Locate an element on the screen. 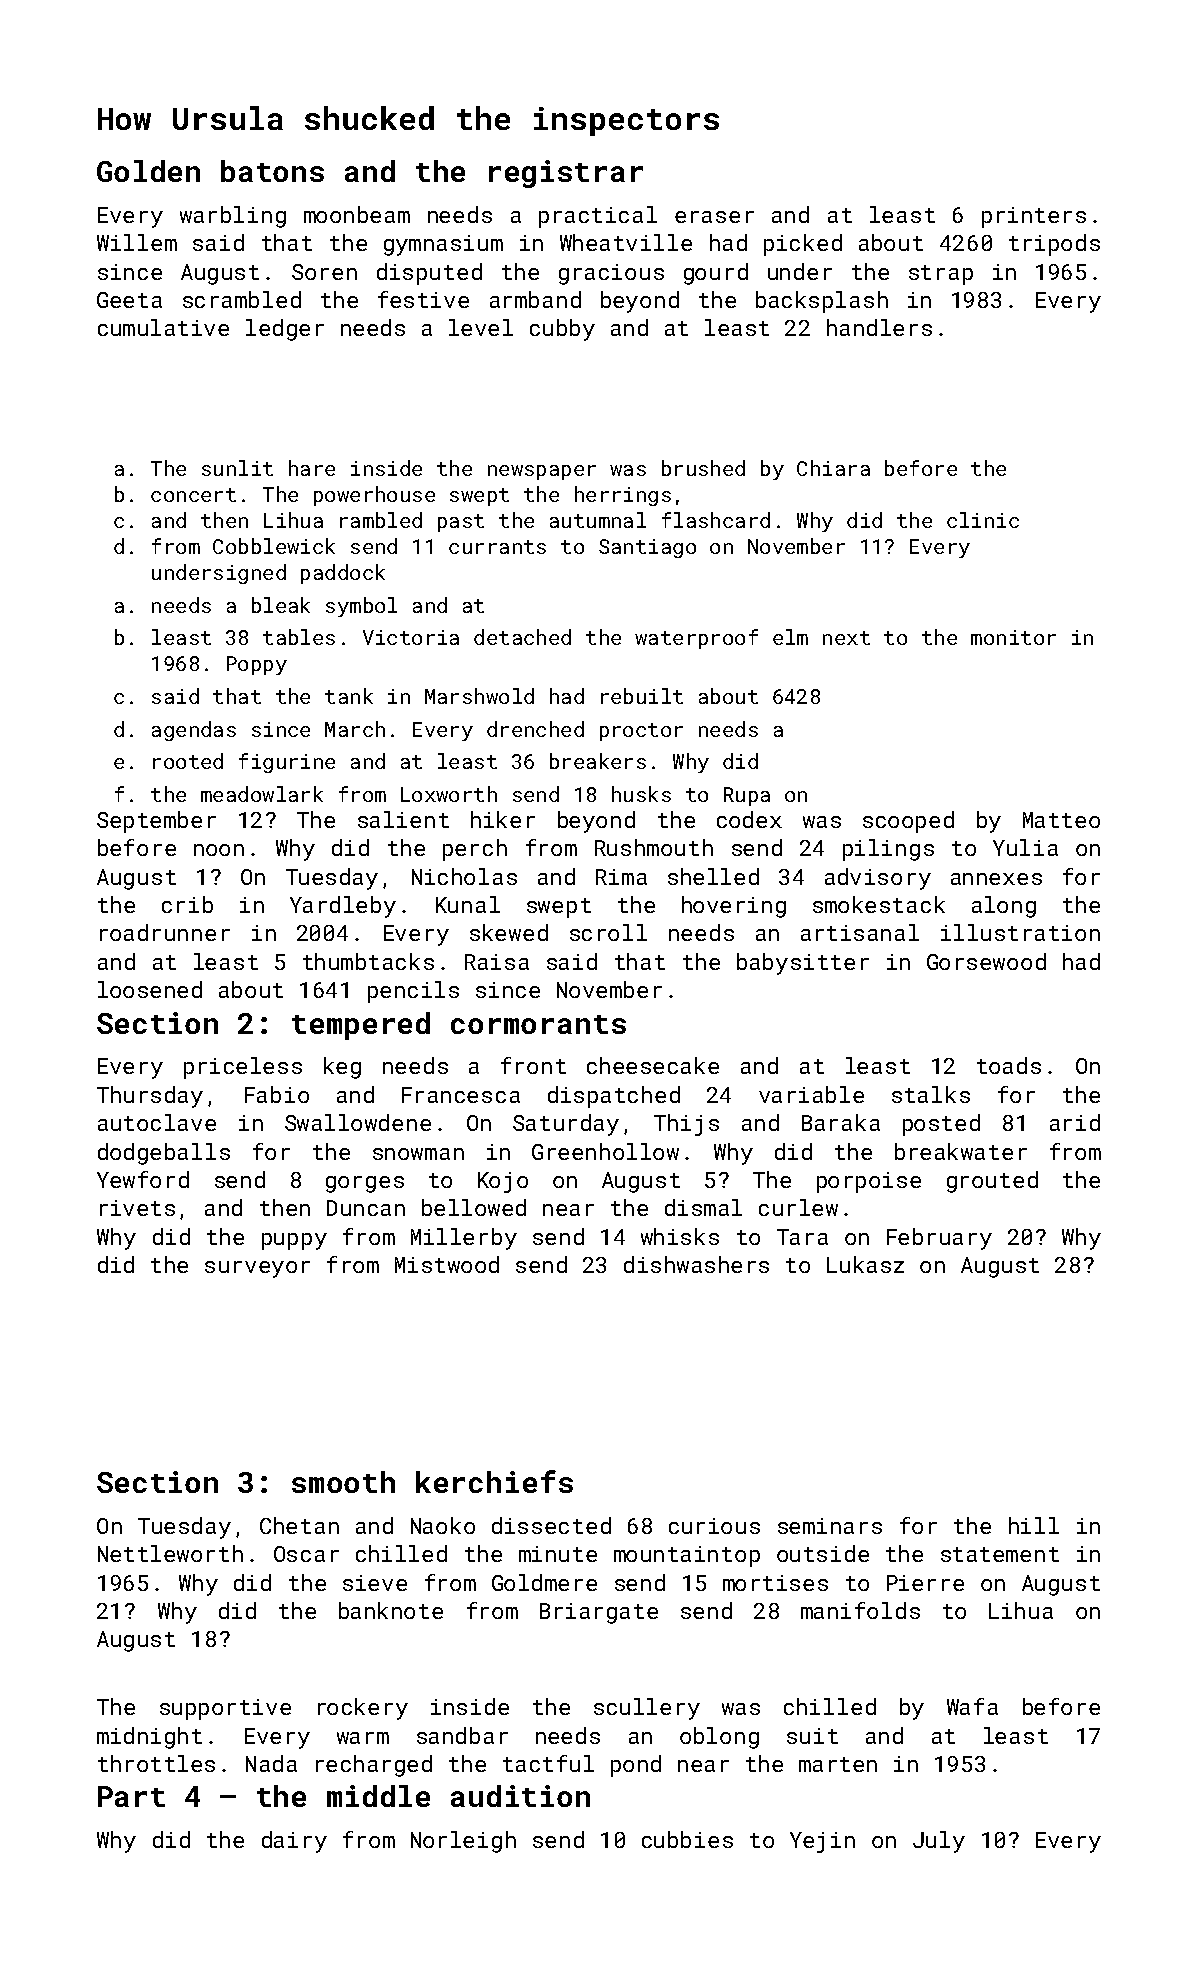 This screenshot has height=1973, width=1198. proctor is located at coordinates (641, 732).
